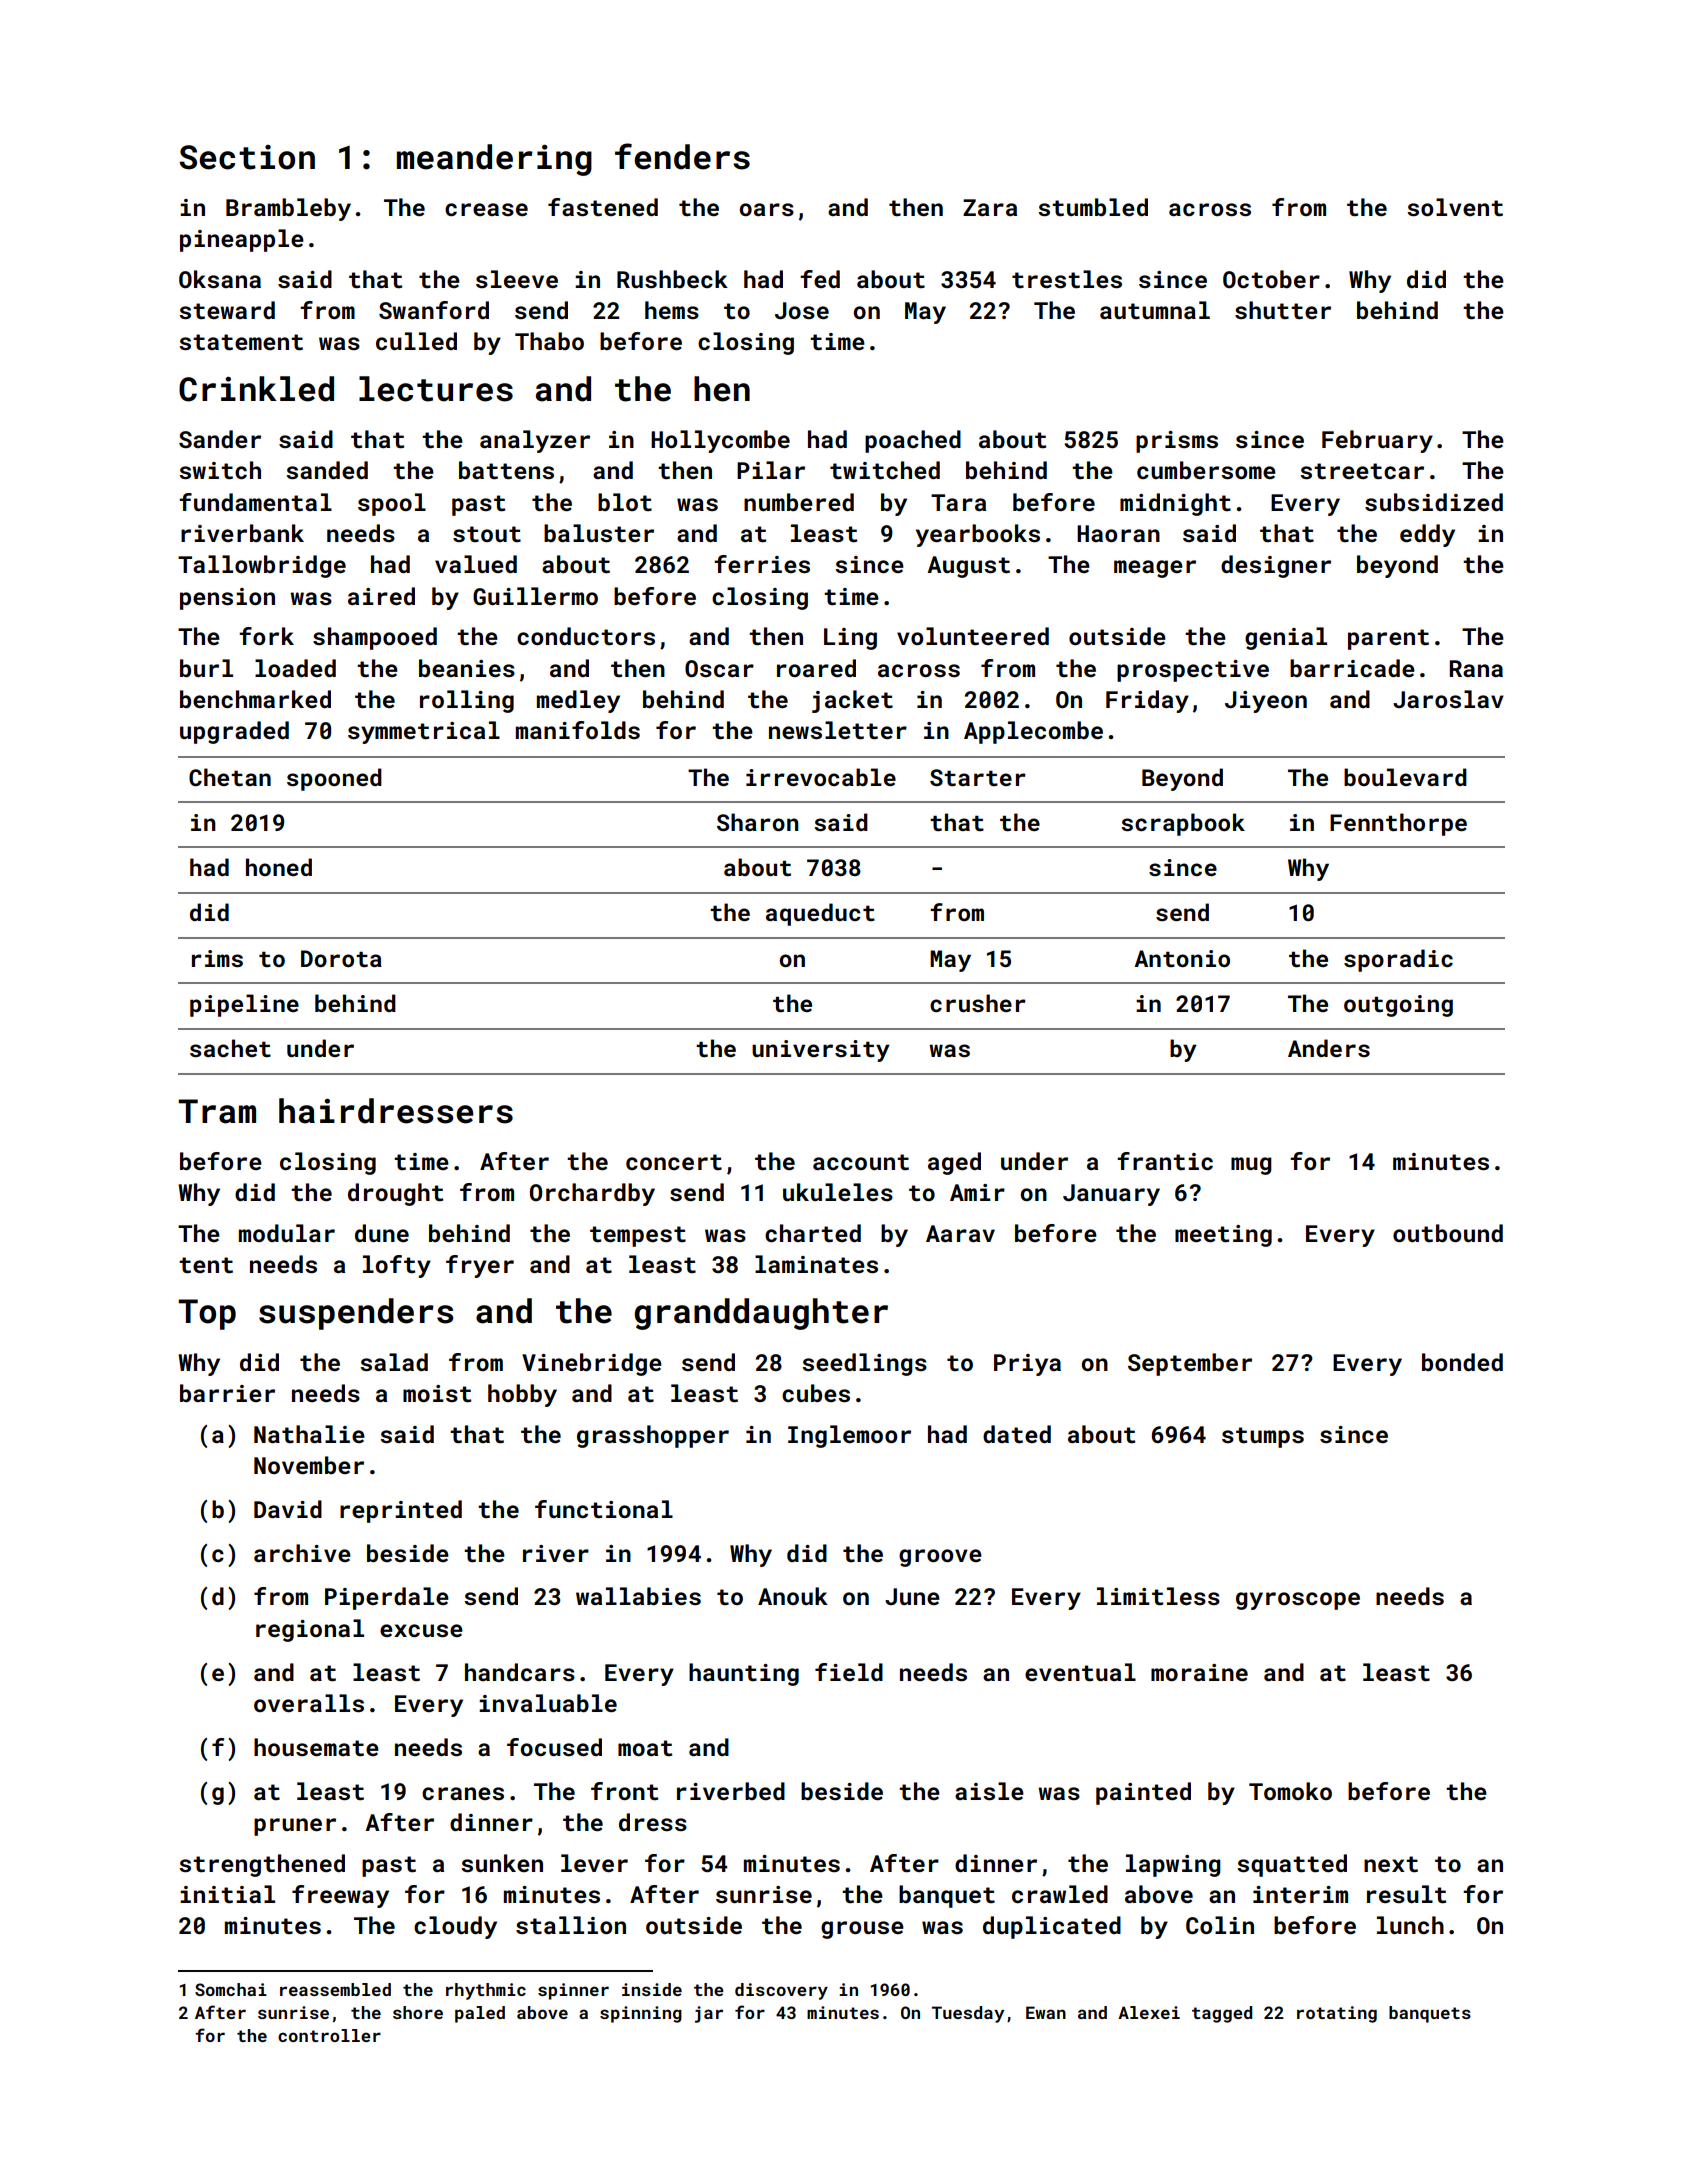 The height and width of the screenshot is (2178, 1683). Describe the element at coordinates (1199, 1672) in the screenshot. I see `moraine` at that location.
